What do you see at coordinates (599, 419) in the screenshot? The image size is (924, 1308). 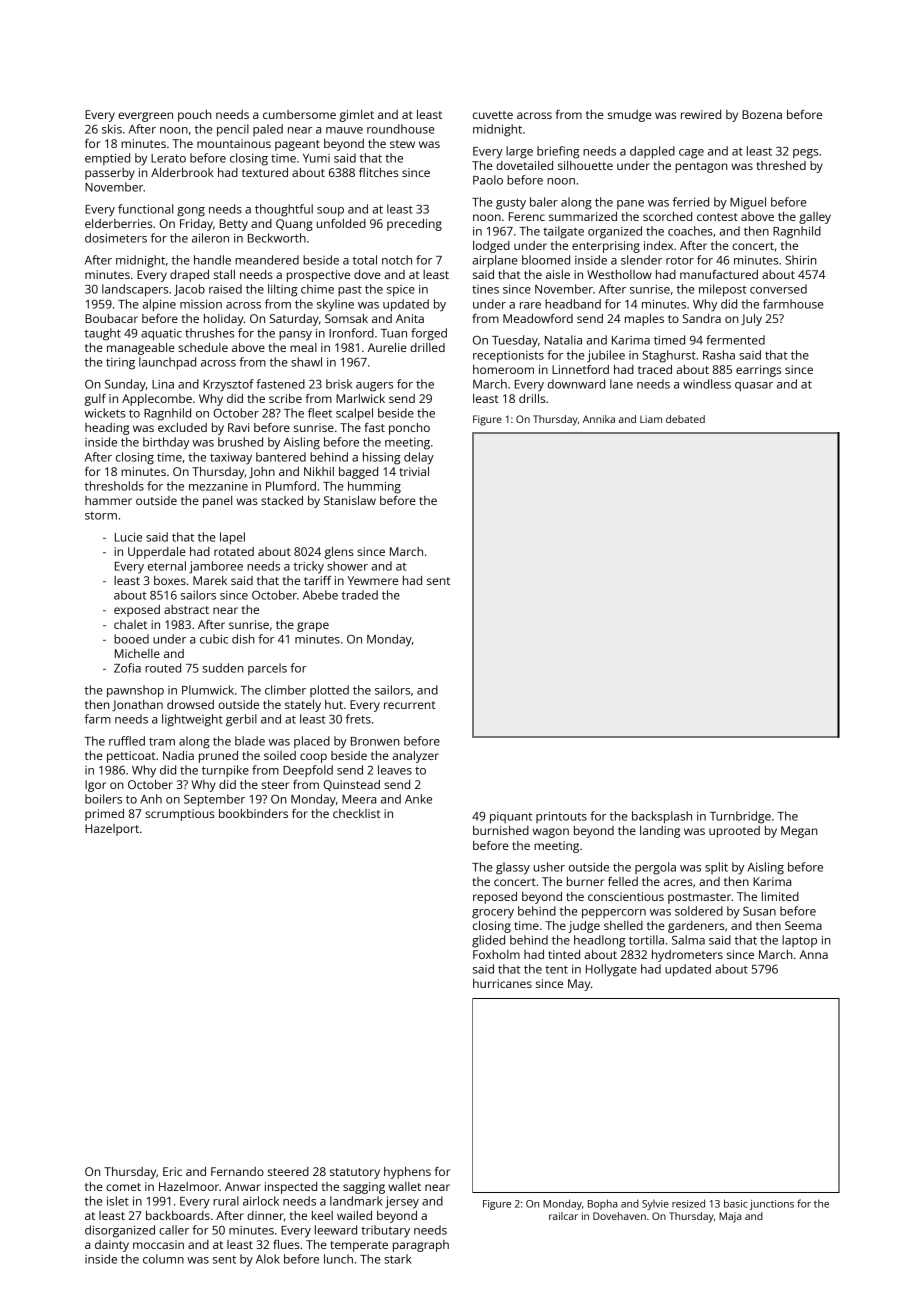 I see `Annika` at bounding box center [599, 419].
